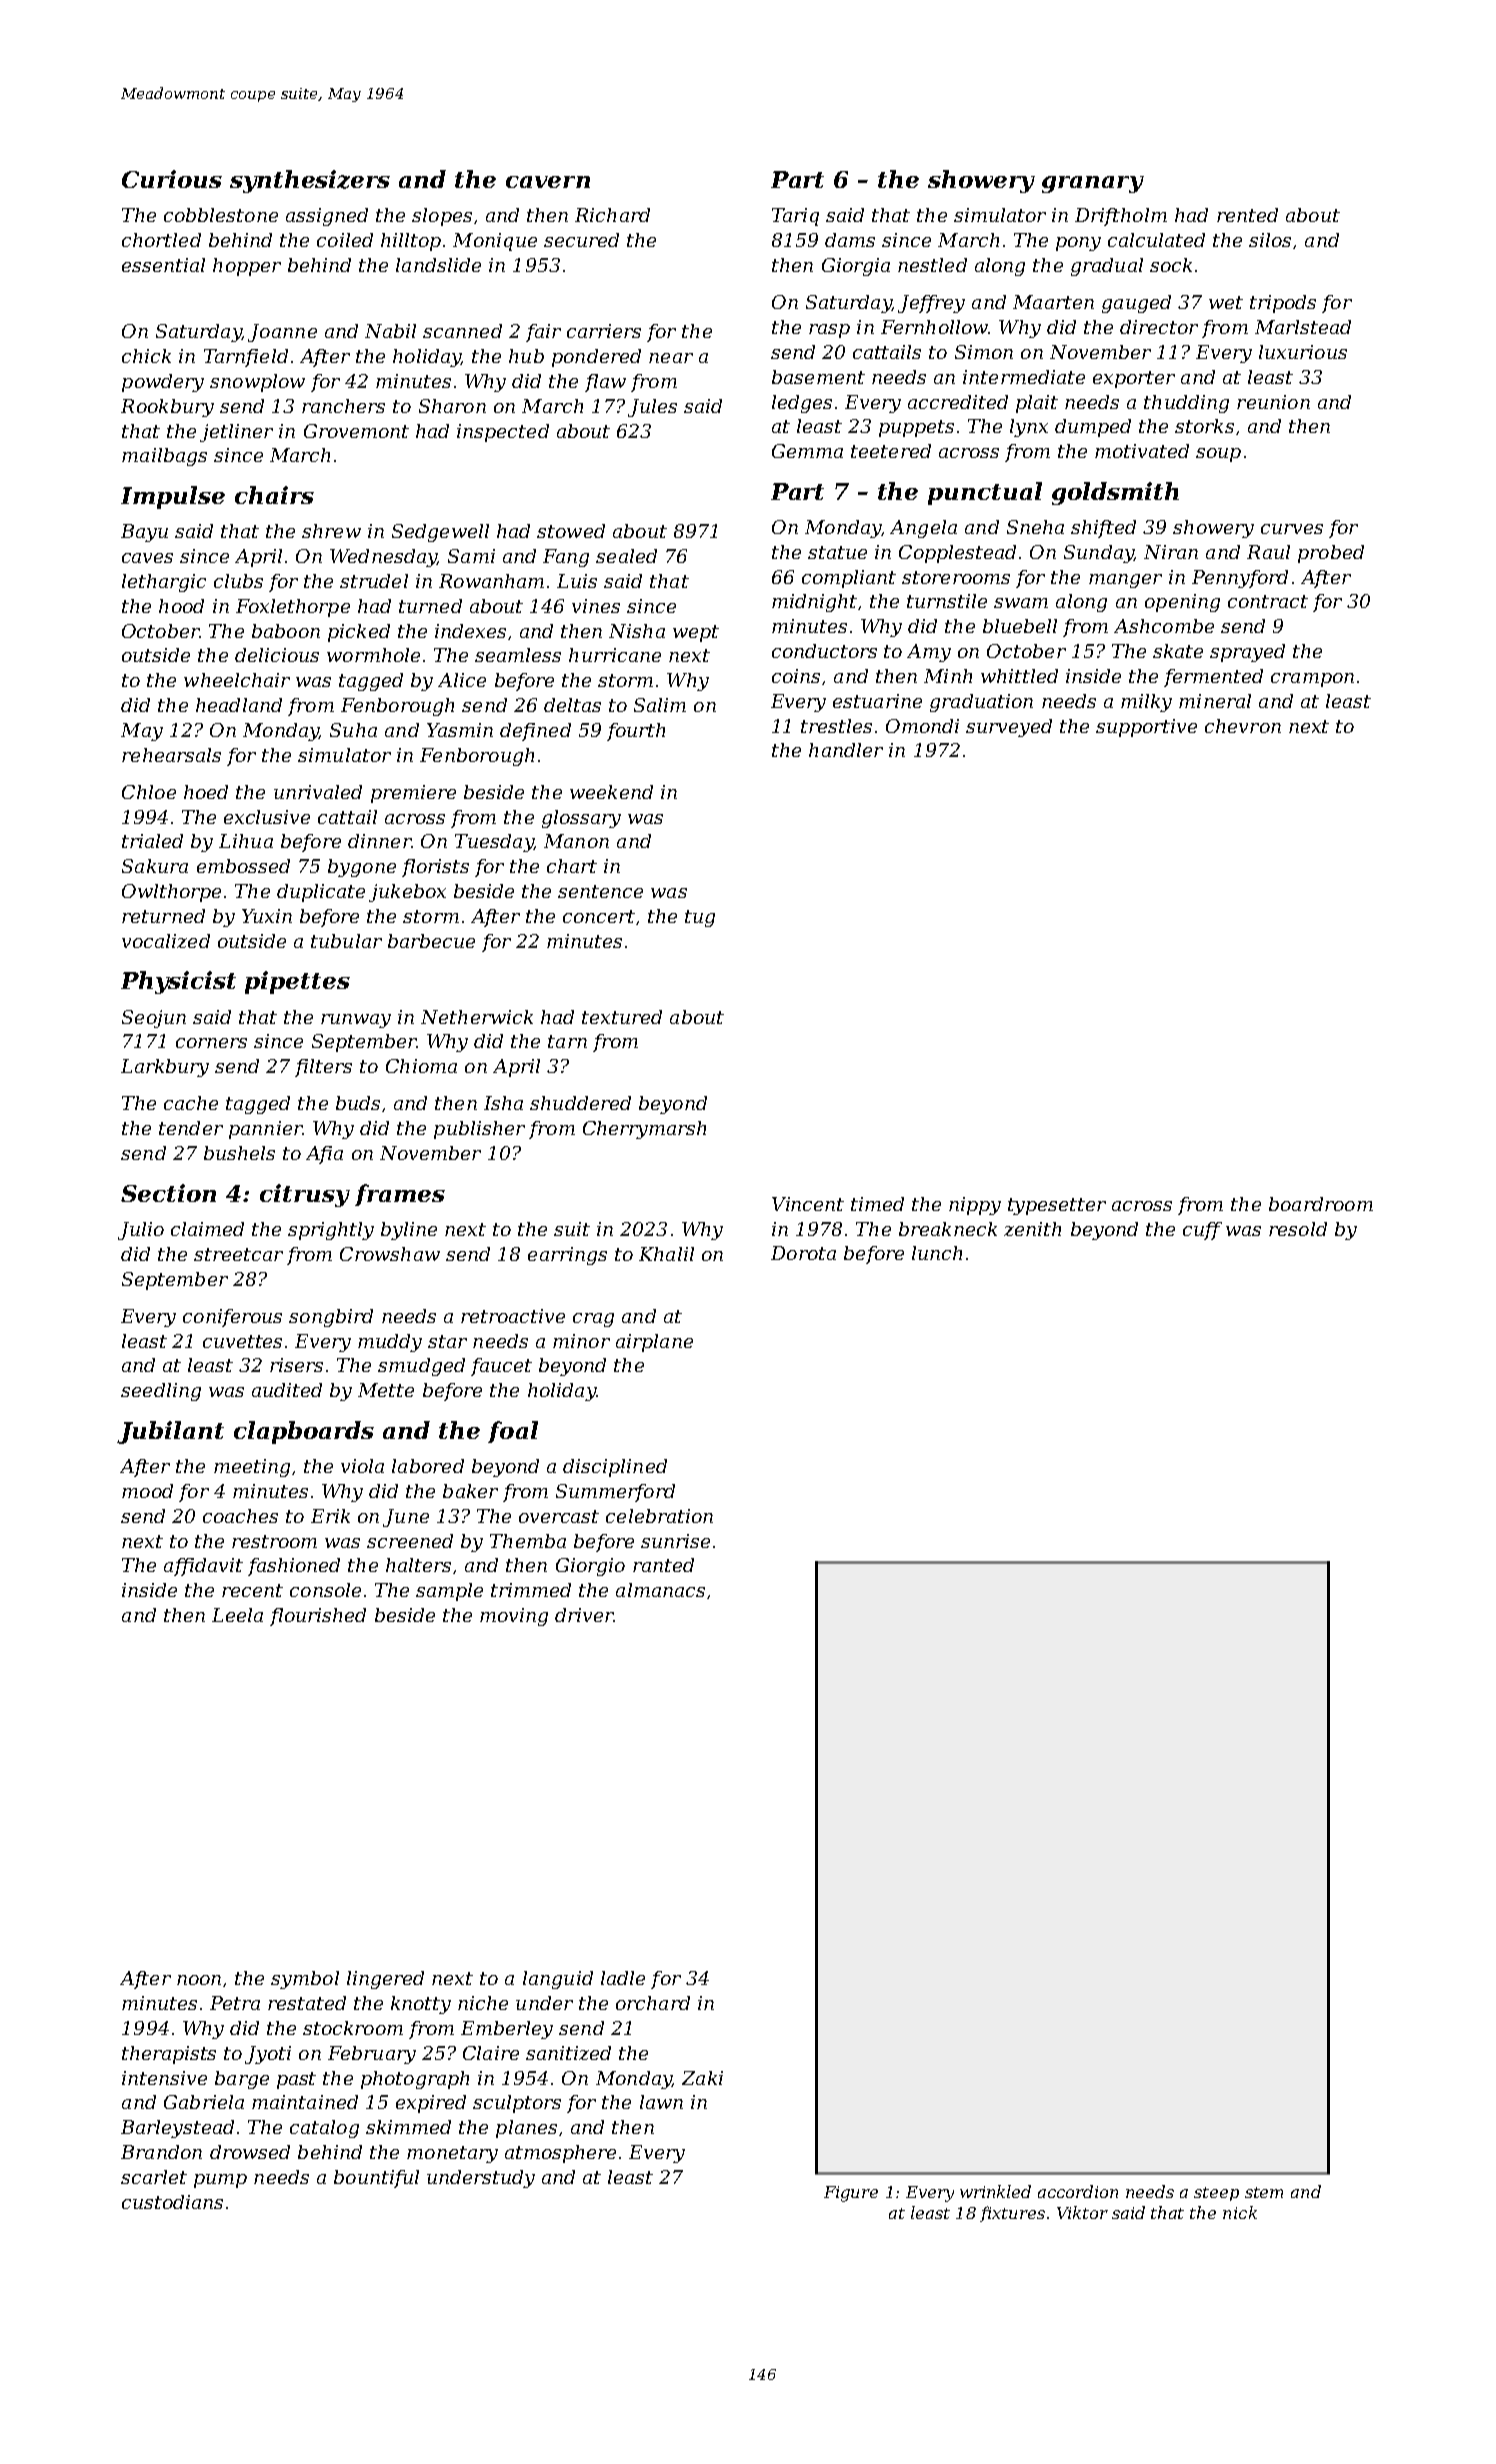 This screenshot has height=2464, width=1496. What do you see at coordinates (1032, 1229) in the screenshot?
I see `zenith` at bounding box center [1032, 1229].
